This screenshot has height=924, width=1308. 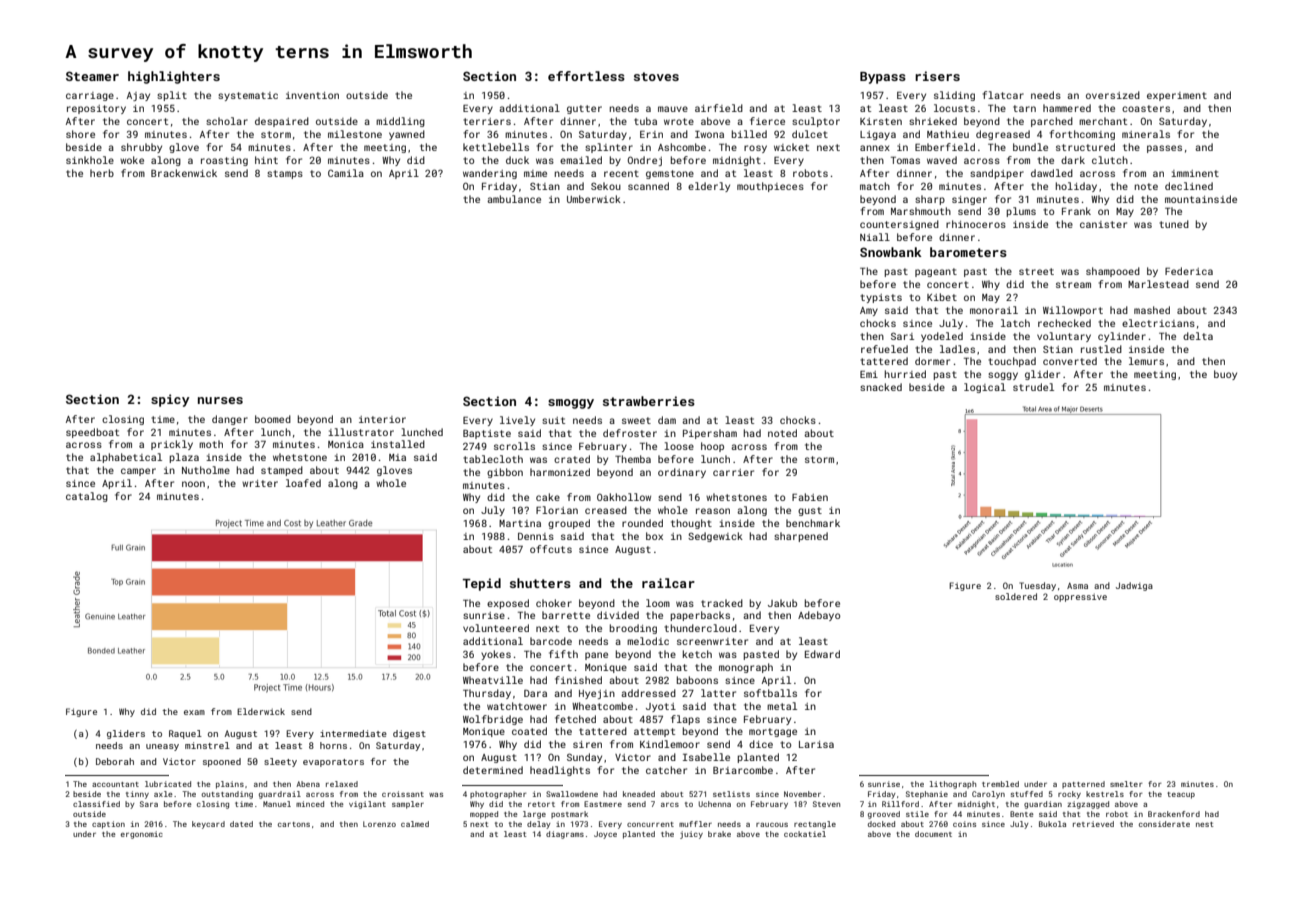 I want to click on plums, so click(x=1021, y=212).
